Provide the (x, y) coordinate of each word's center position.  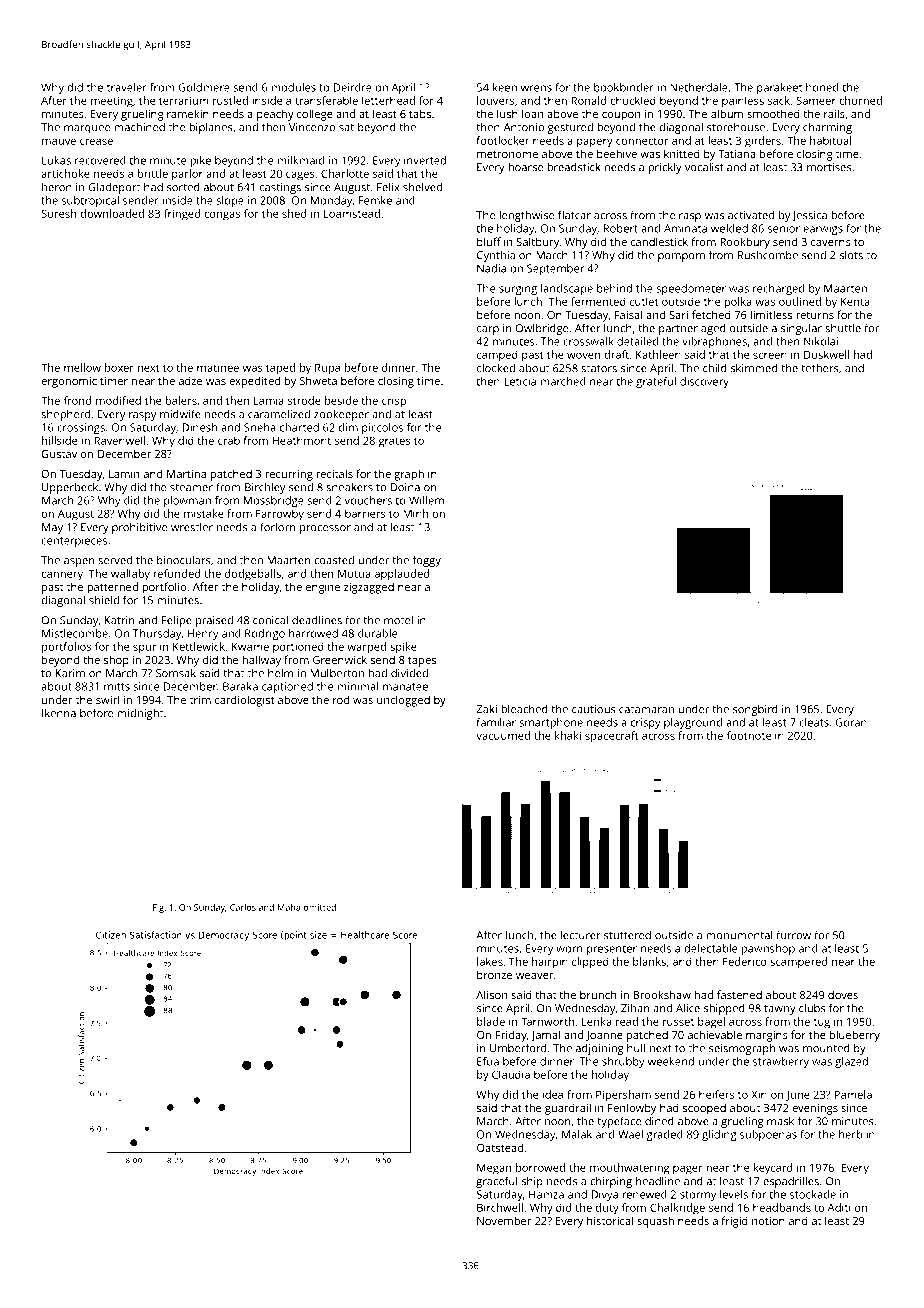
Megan (494, 1169)
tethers (820, 368)
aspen (79, 562)
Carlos (243, 907)
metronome (507, 154)
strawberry (781, 1062)
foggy (427, 561)
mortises (829, 167)
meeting (112, 102)
